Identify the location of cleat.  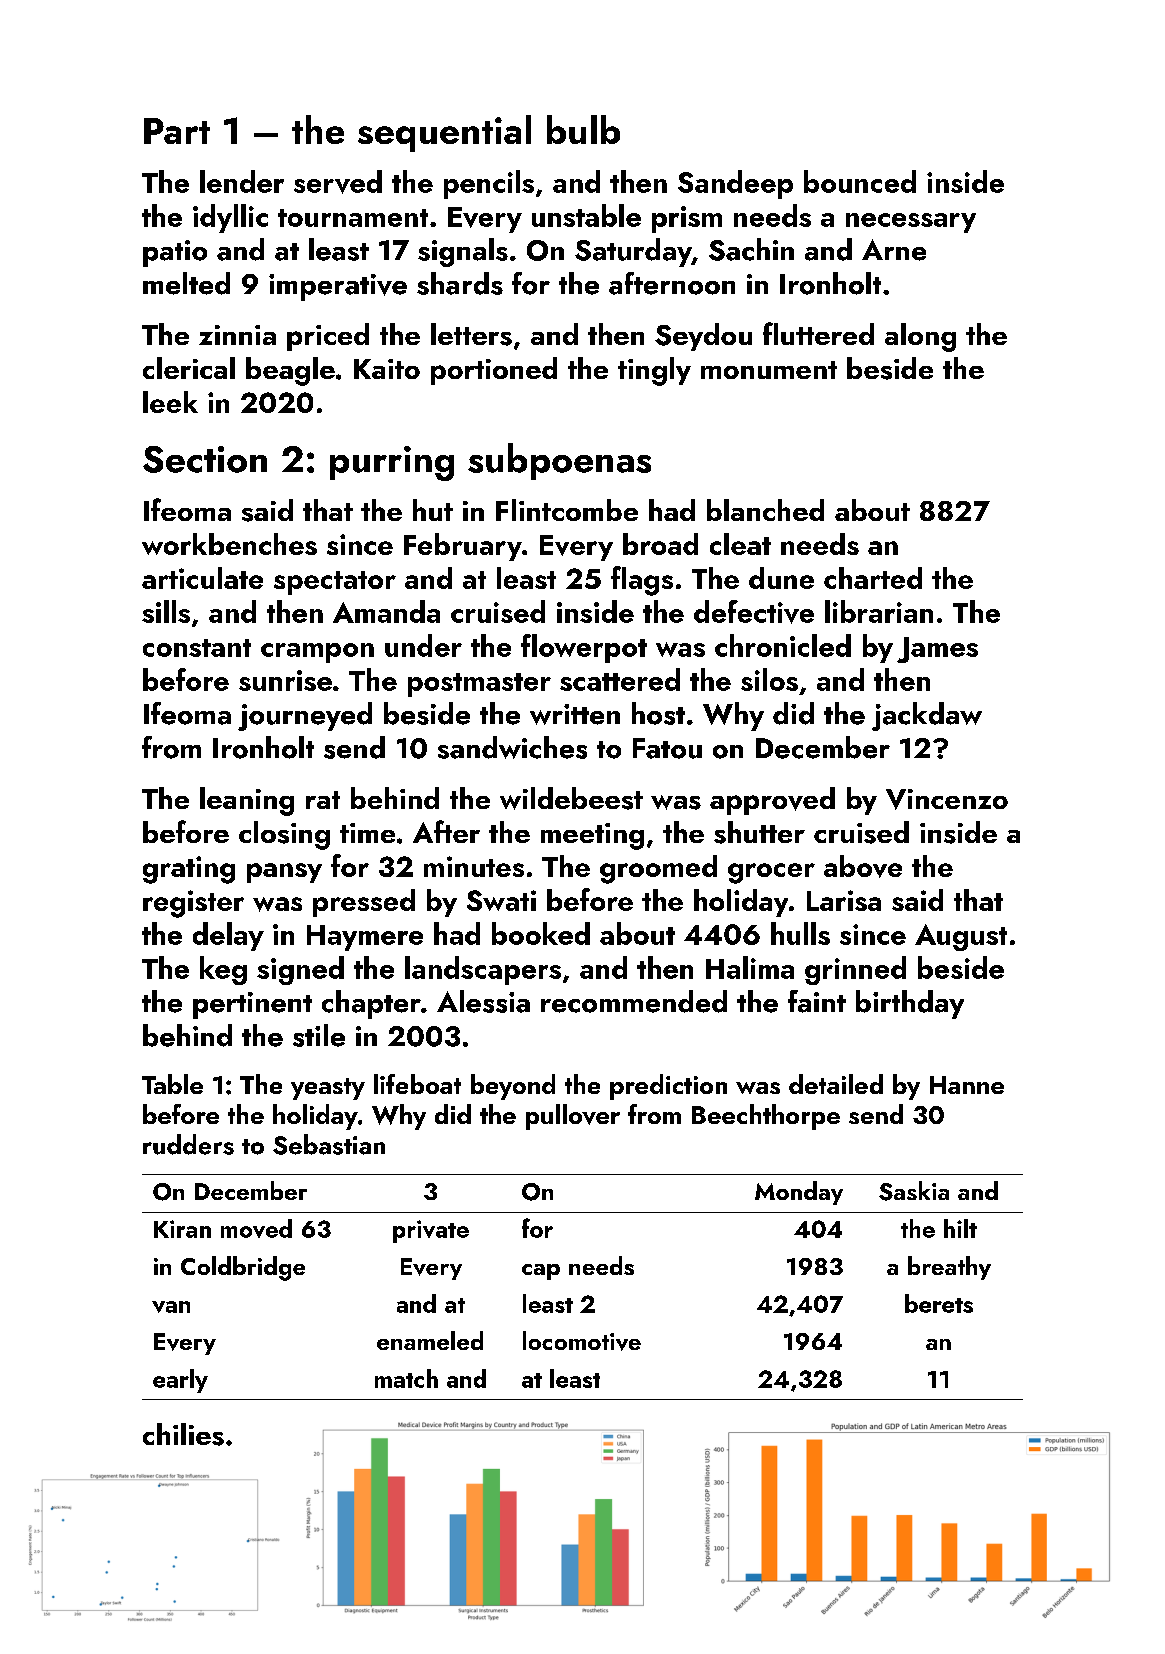
(740, 544).
